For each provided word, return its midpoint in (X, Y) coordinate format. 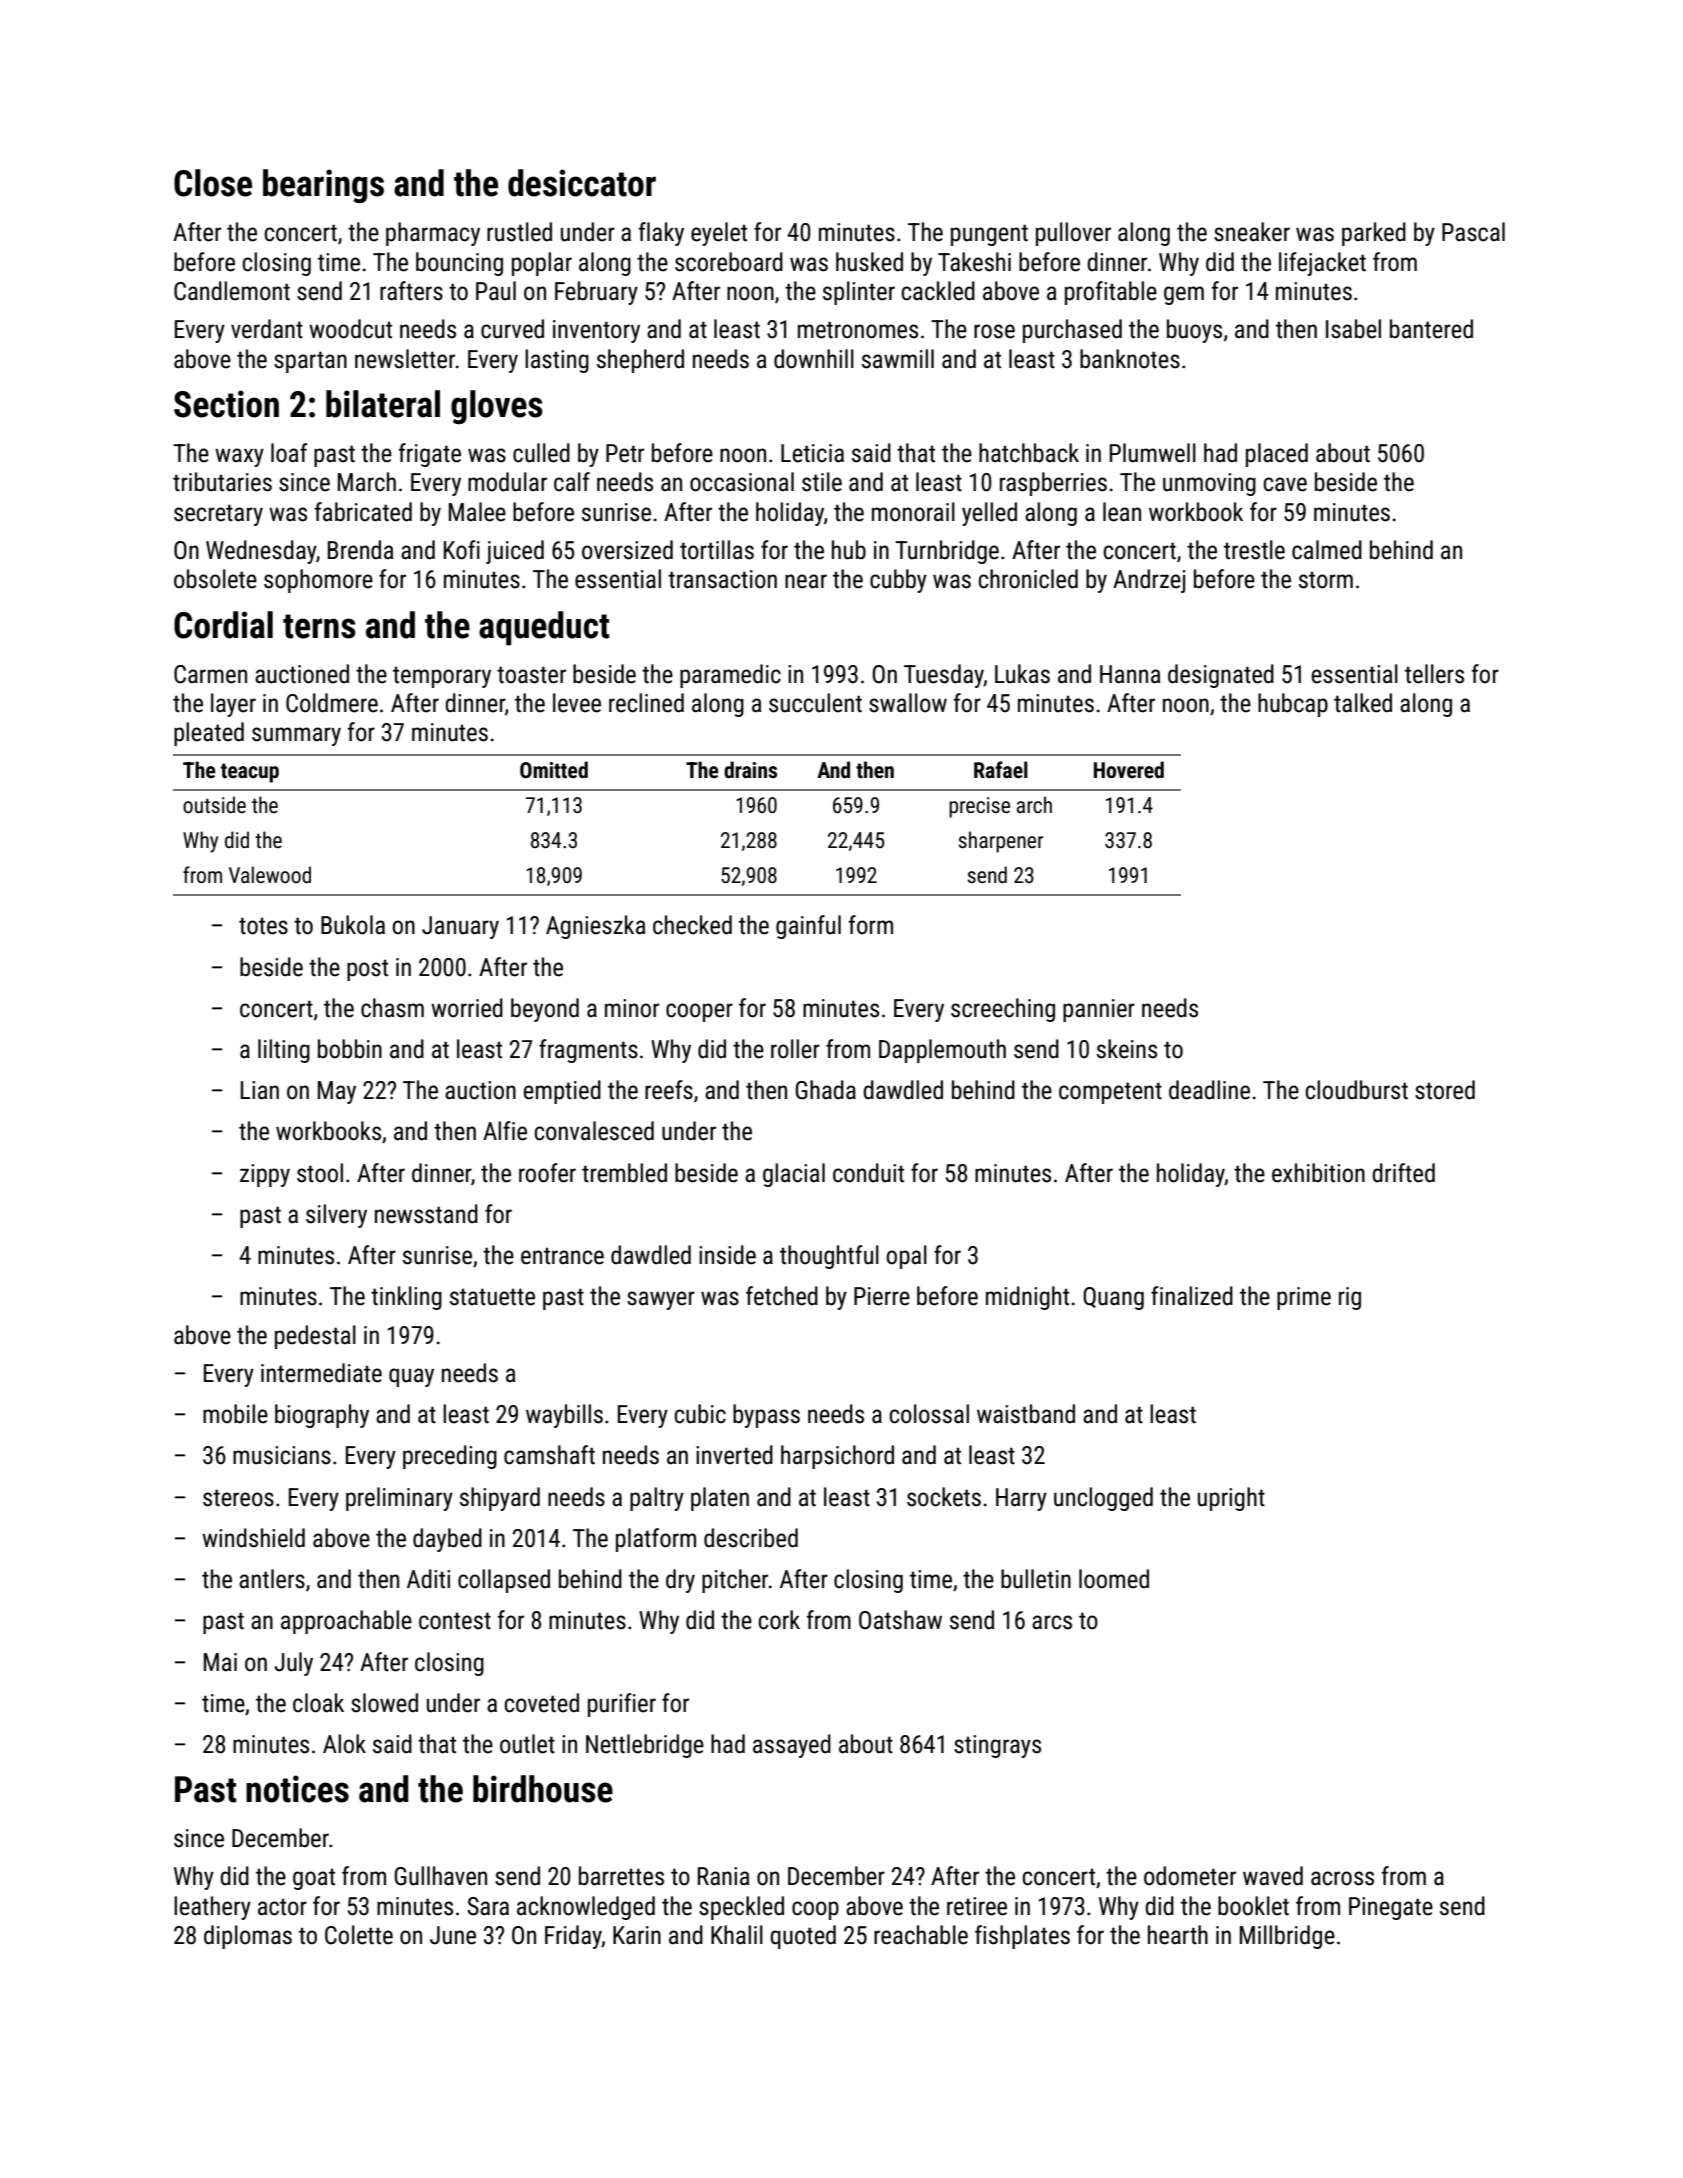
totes (263, 926)
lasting (557, 361)
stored (1445, 1090)
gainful (808, 927)
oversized (627, 550)
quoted (803, 1937)
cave (1285, 484)
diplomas (248, 1937)
